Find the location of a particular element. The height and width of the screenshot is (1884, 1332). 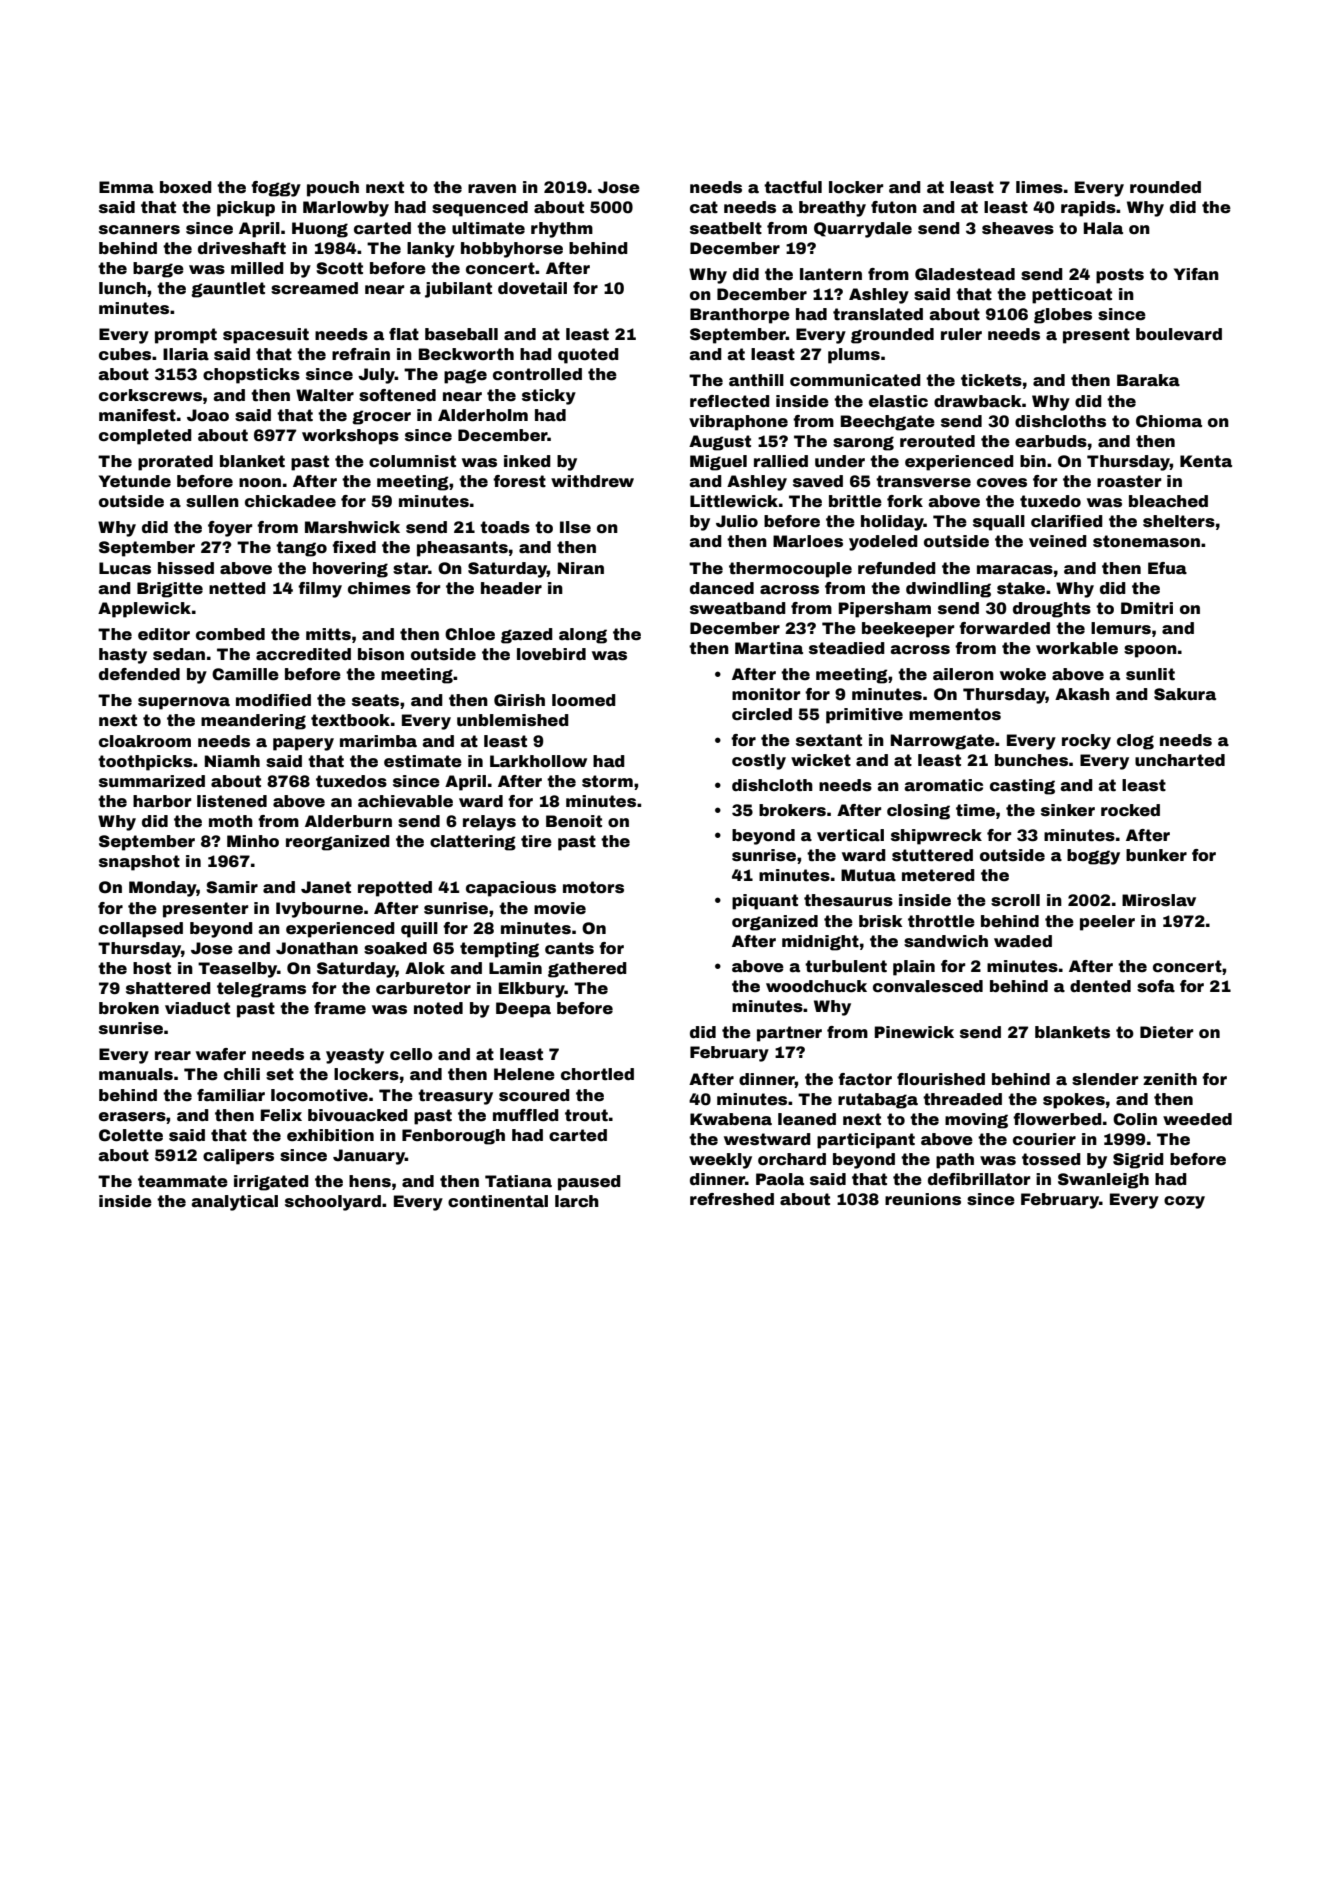

partner is located at coordinates (789, 1034).
